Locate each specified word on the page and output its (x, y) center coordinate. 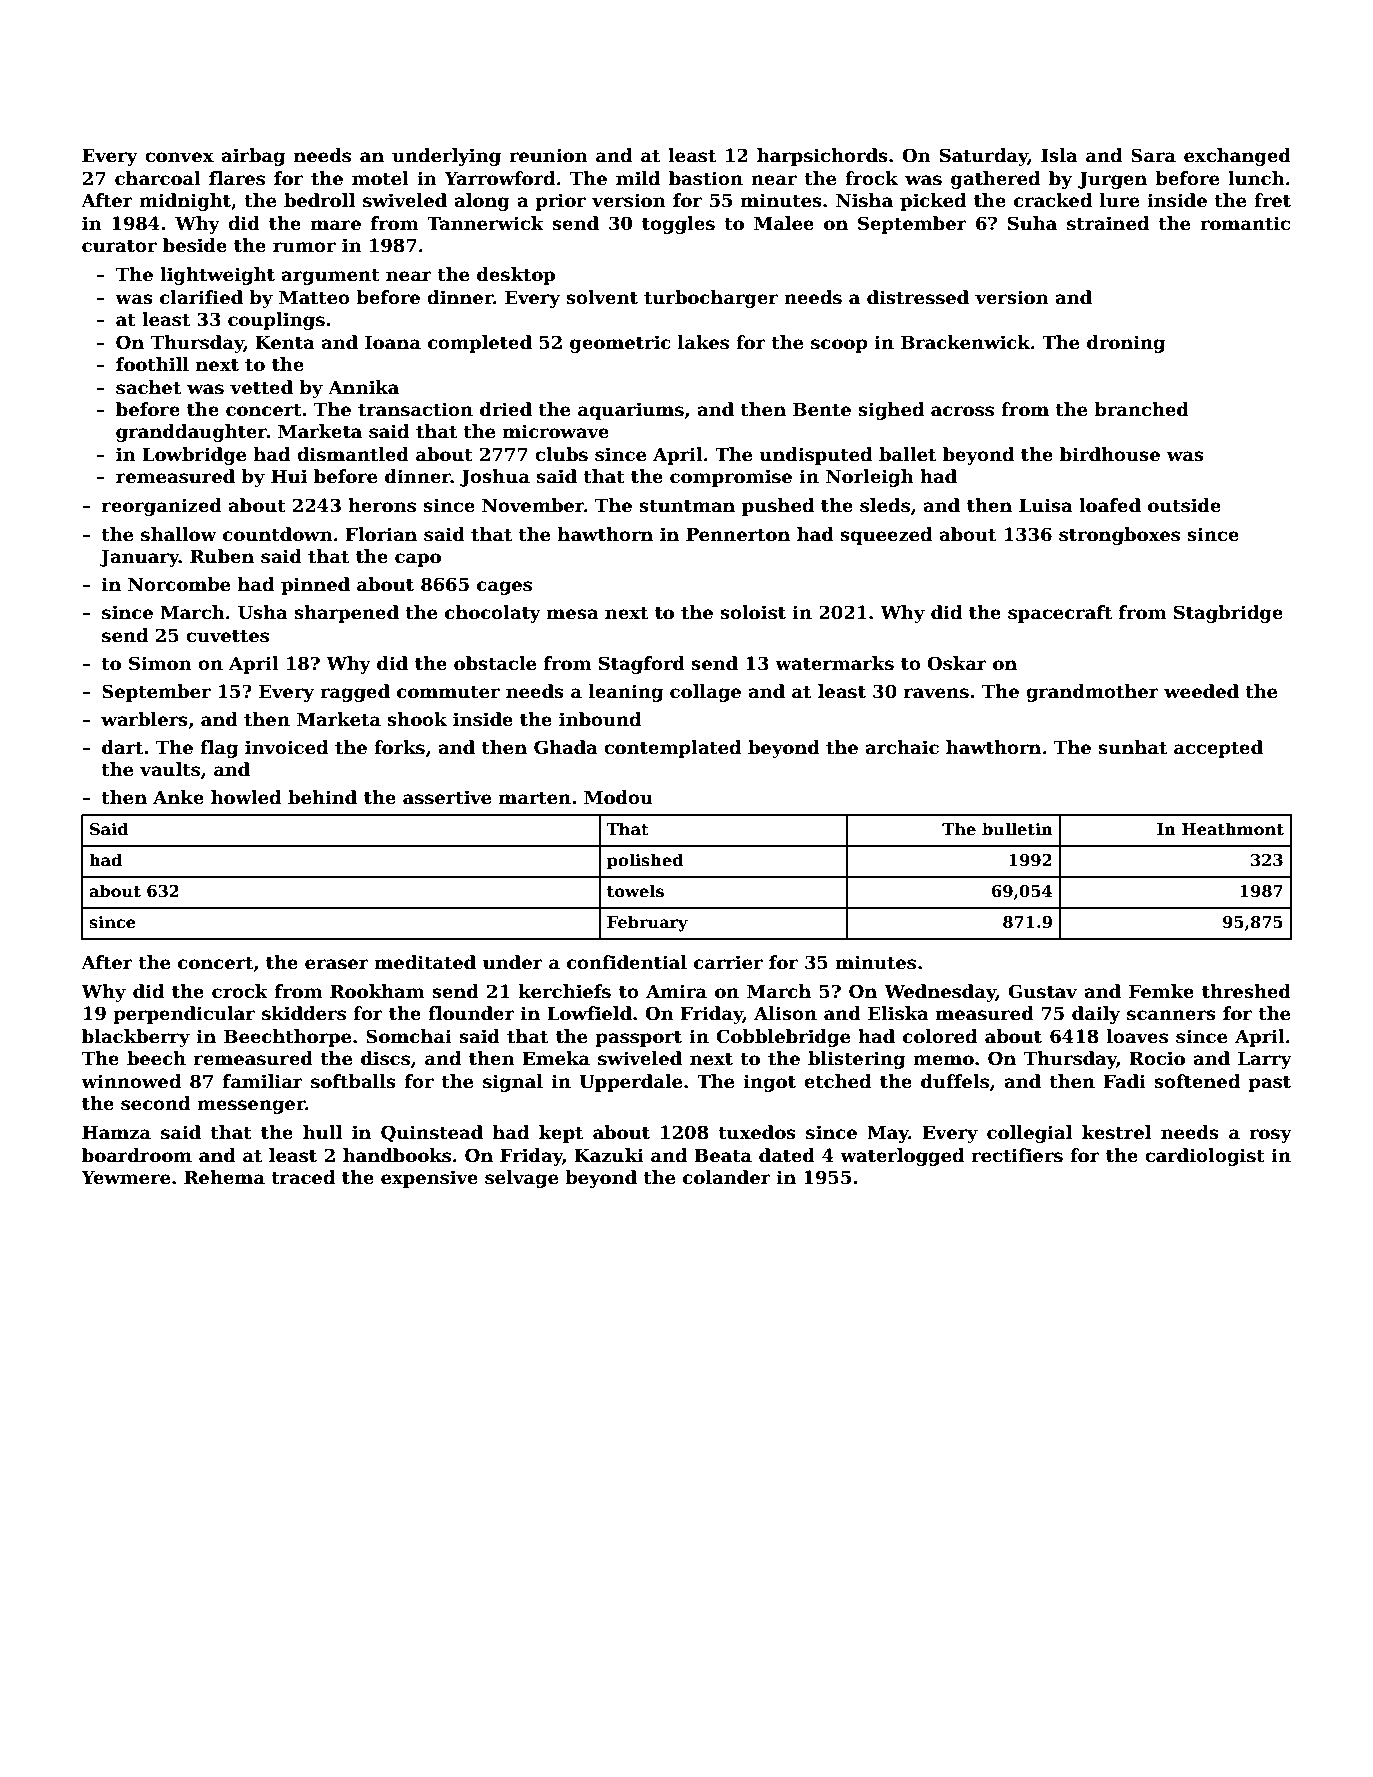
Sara (1153, 155)
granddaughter (191, 433)
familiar (263, 1081)
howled (246, 797)
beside (195, 245)
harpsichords (822, 157)
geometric (620, 344)
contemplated (672, 749)
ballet (907, 454)
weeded (1201, 691)
